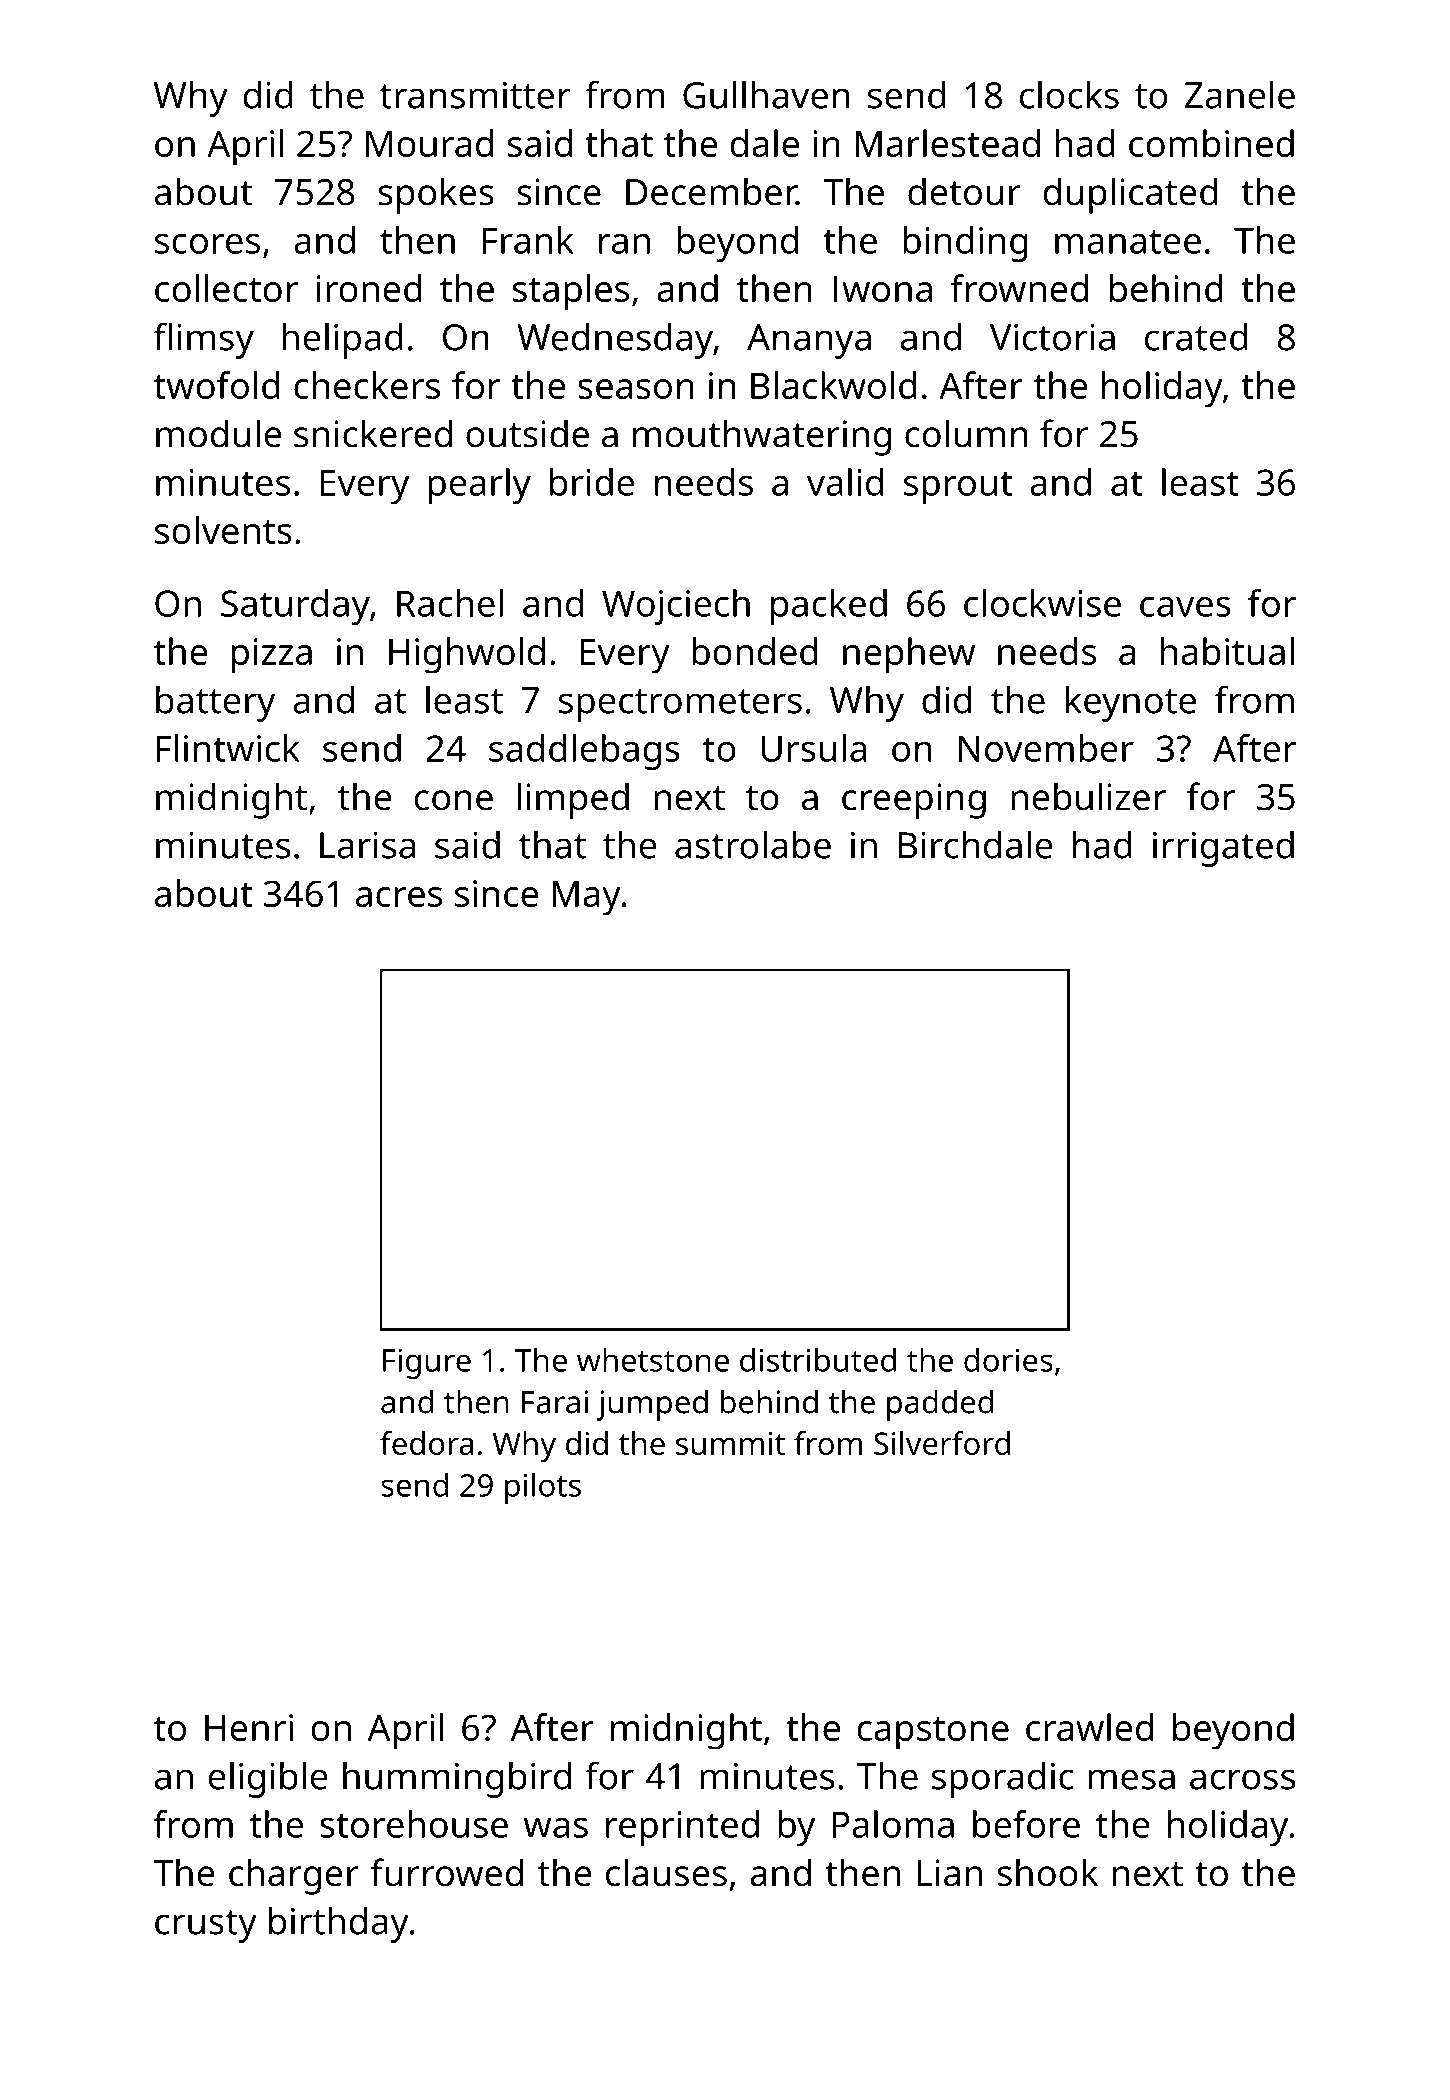  What do you see at coordinates (399, 897) in the image?
I see `acres` at bounding box center [399, 897].
